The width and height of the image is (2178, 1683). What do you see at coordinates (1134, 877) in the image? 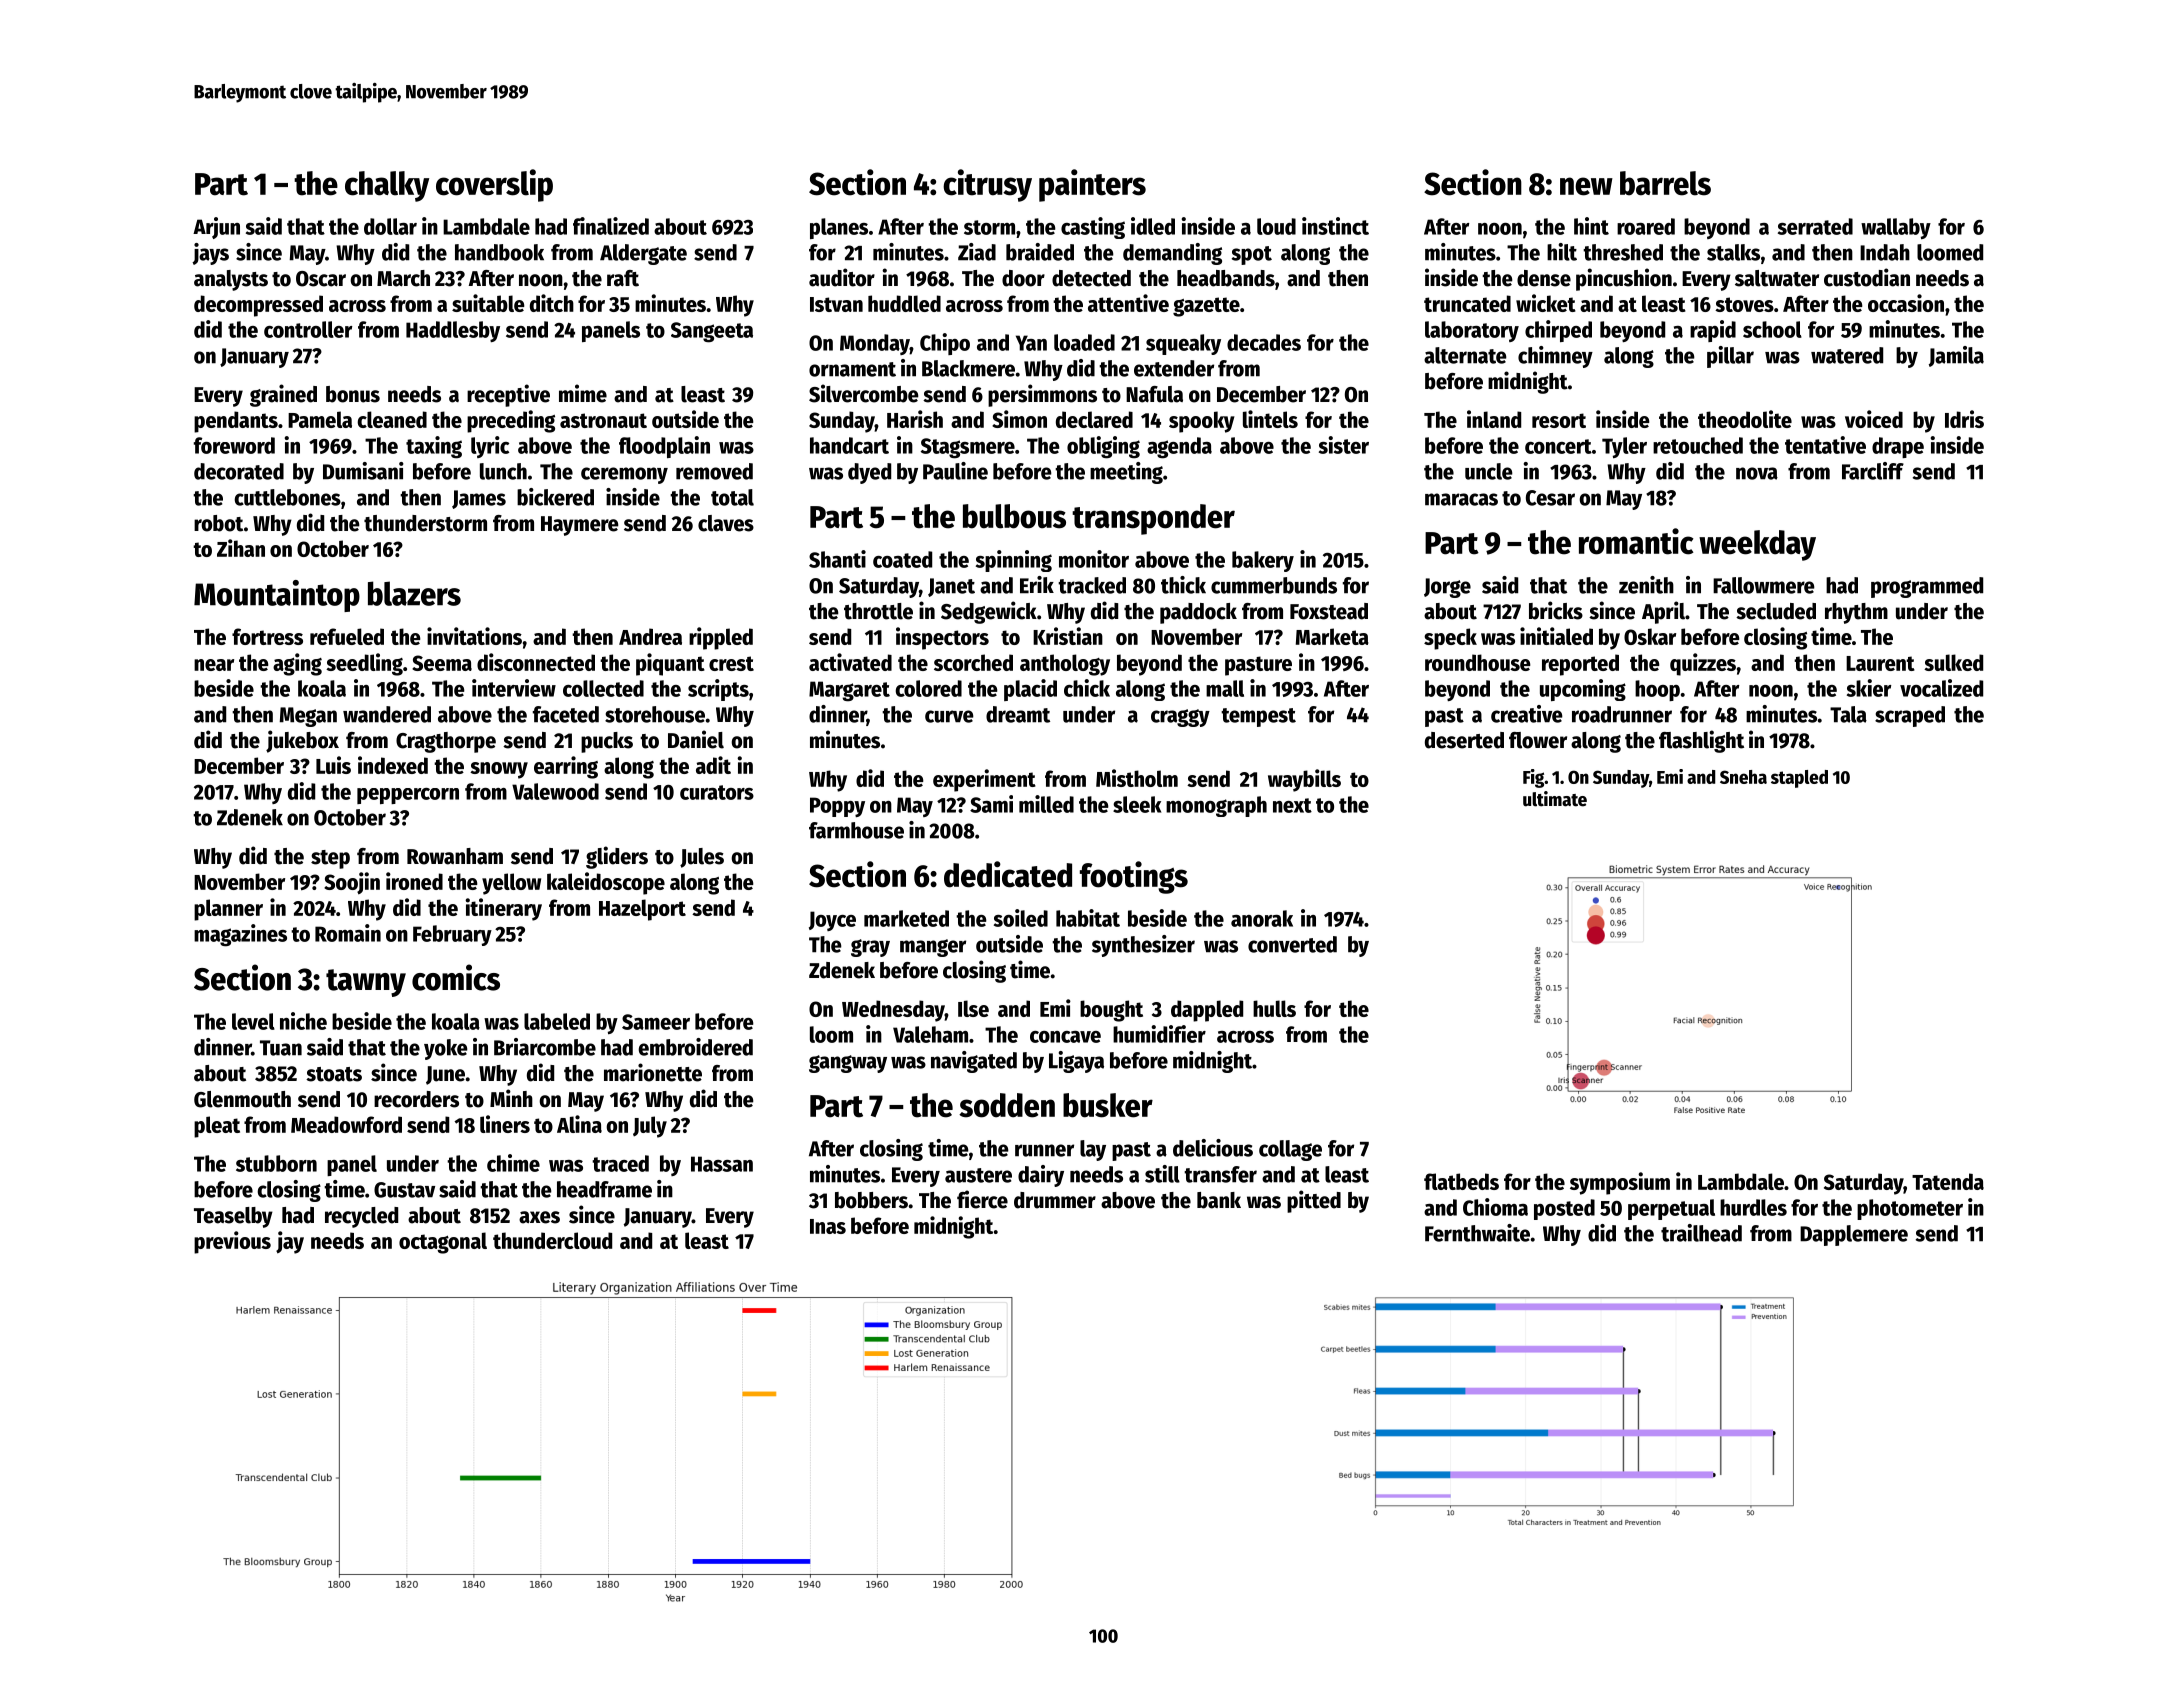
I see `footings` at bounding box center [1134, 877].
